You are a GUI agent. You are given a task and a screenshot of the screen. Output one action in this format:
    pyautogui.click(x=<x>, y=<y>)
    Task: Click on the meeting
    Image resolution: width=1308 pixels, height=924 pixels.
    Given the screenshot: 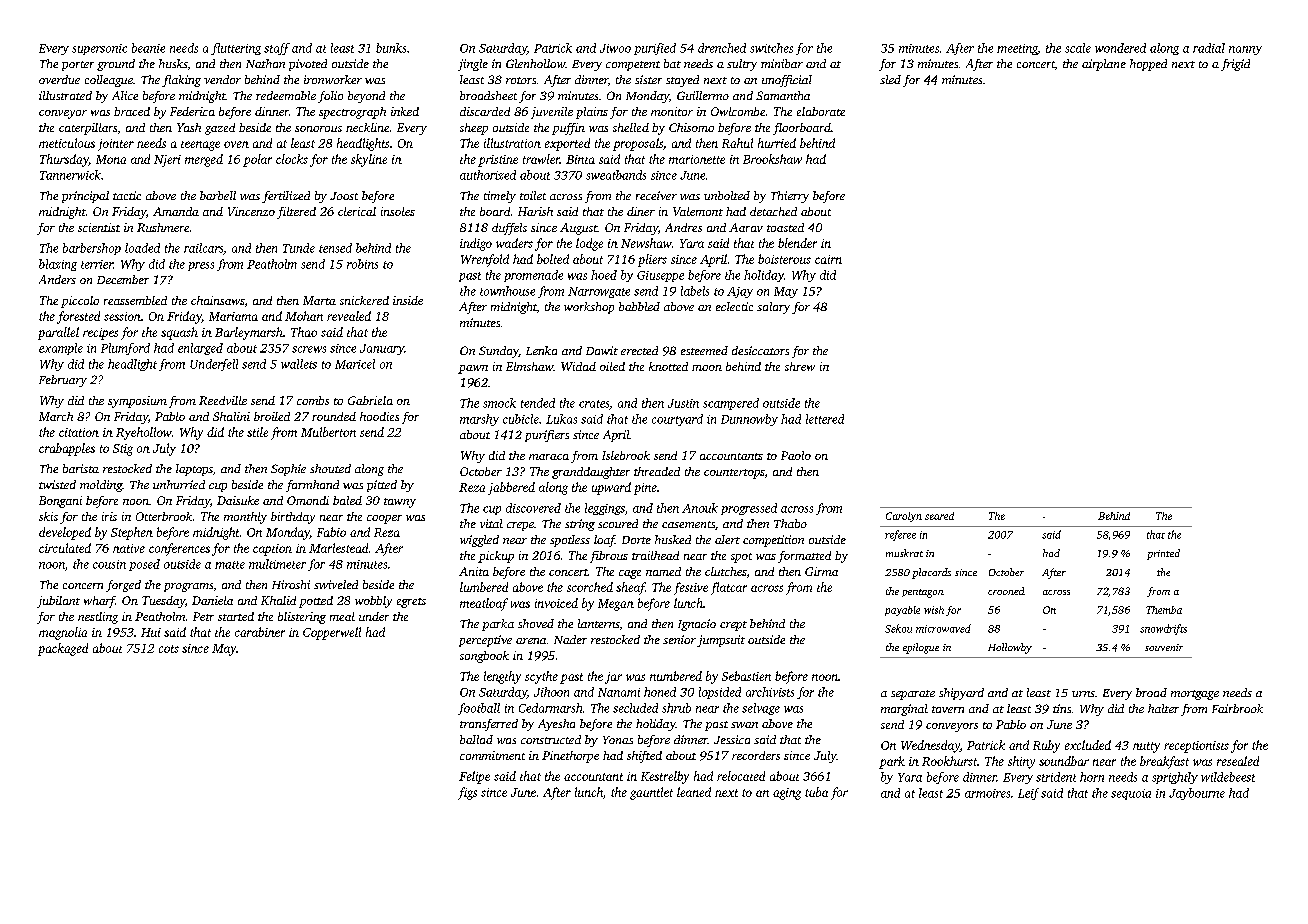 What is the action you would take?
    pyautogui.click(x=1017, y=49)
